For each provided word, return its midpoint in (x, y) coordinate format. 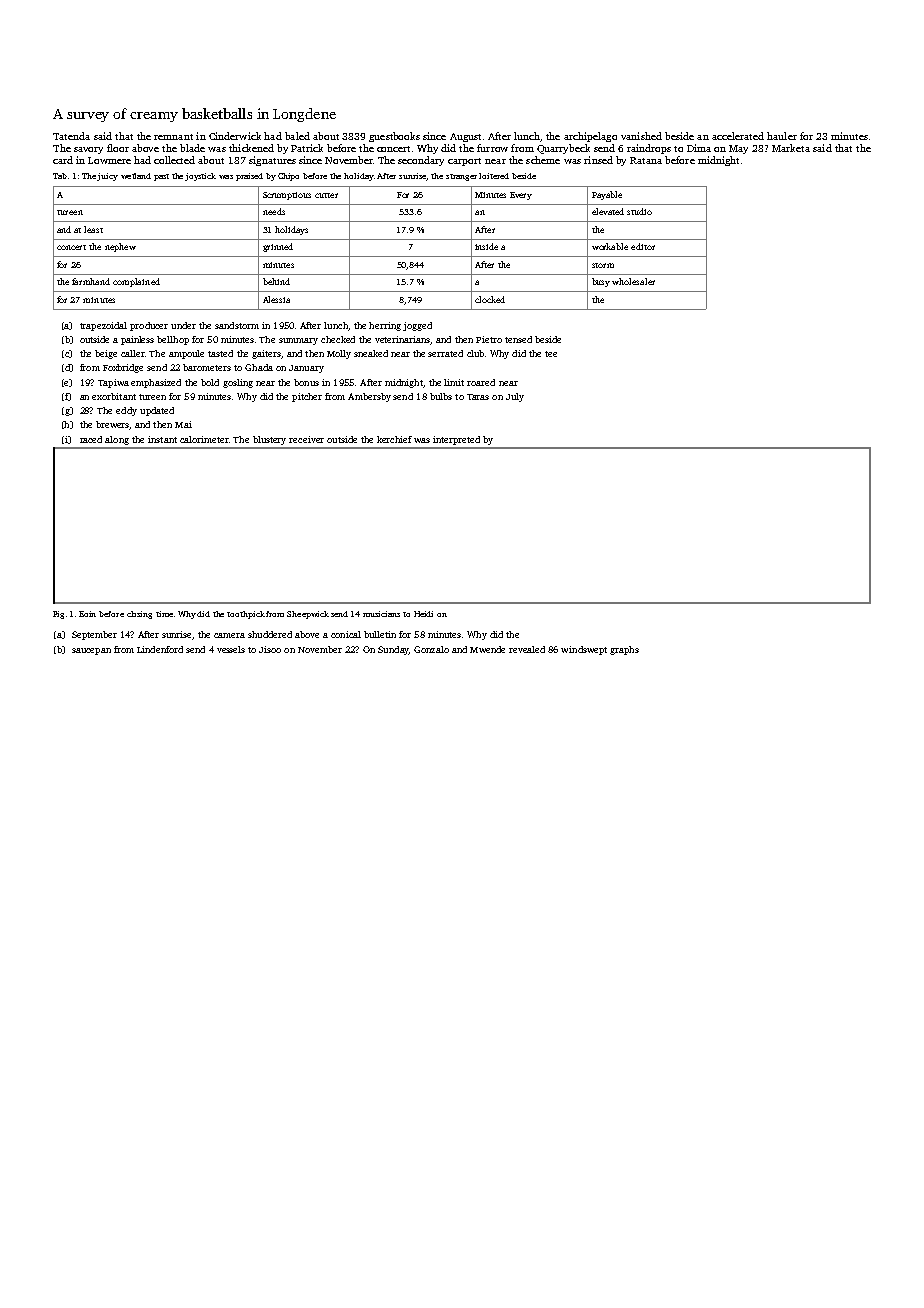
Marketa (791, 148)
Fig (58, 615)
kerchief (394, 439)
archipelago (590, 137)
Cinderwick (235, 136)
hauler (782, 136)
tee (551, 354)
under (183, 325)
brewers (112, 424)
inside (486, 246)
